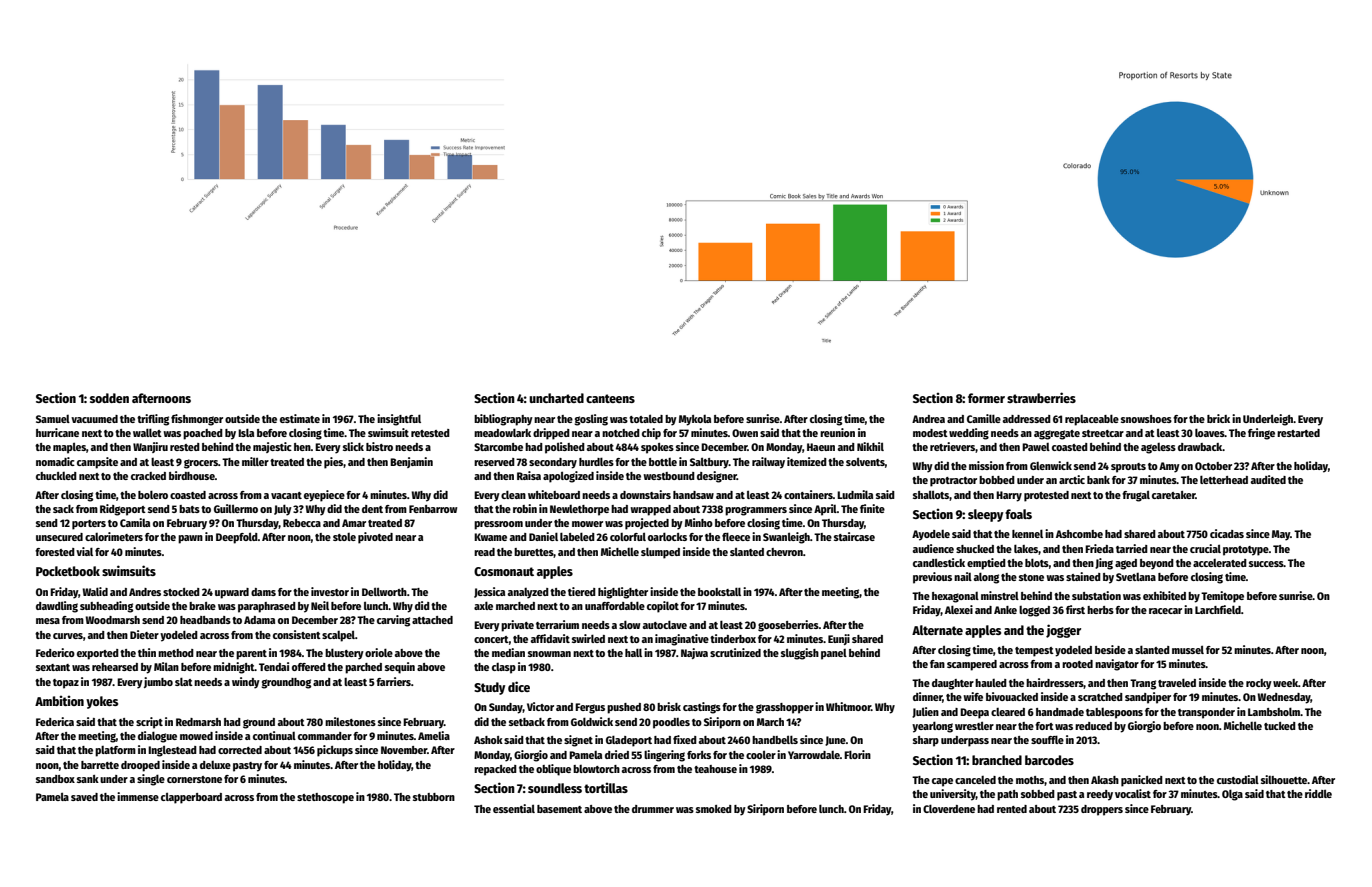  Describe the element at coordinates (144, 634) in the screenshot. I see `Dieter` at that location.
